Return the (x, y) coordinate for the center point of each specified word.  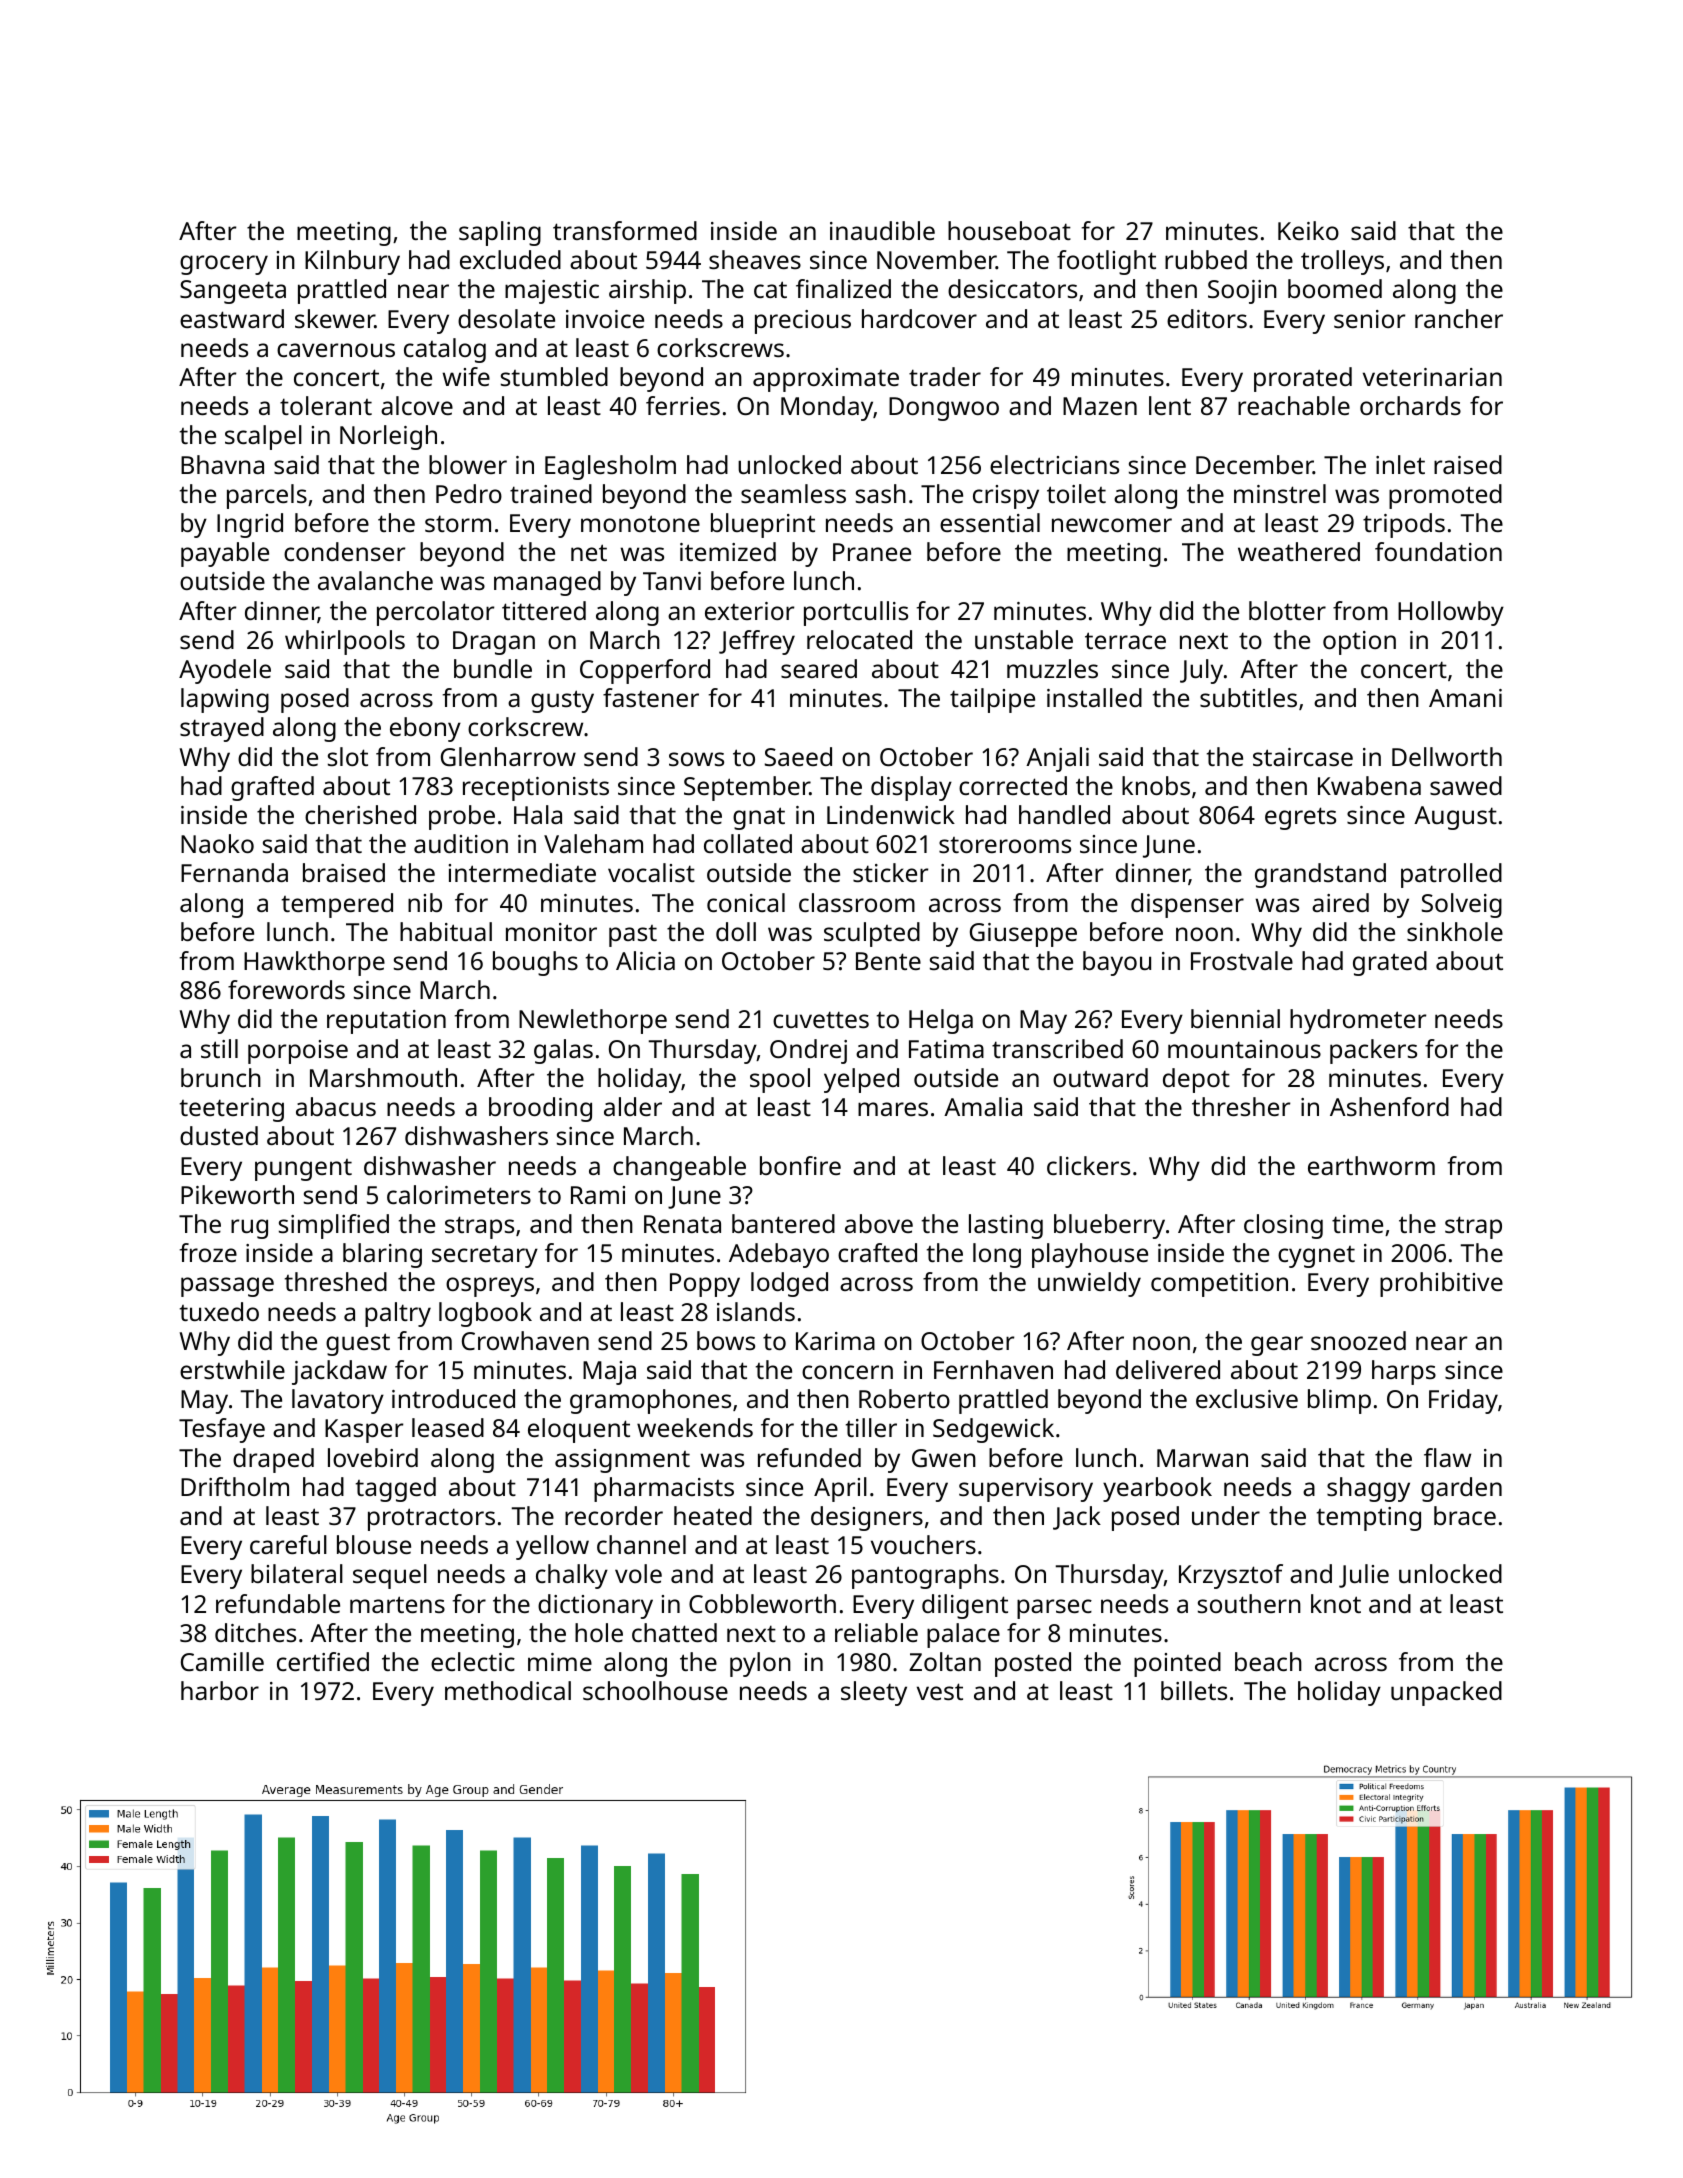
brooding (540, 1109)
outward (1100, 1077)
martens (397, 1604)
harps (1404, 1372)
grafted (272, 788)
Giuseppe (1023, 935)
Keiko (1308, 230)
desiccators (1012, 288)
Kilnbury (352, 262)
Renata (682, 1224)
